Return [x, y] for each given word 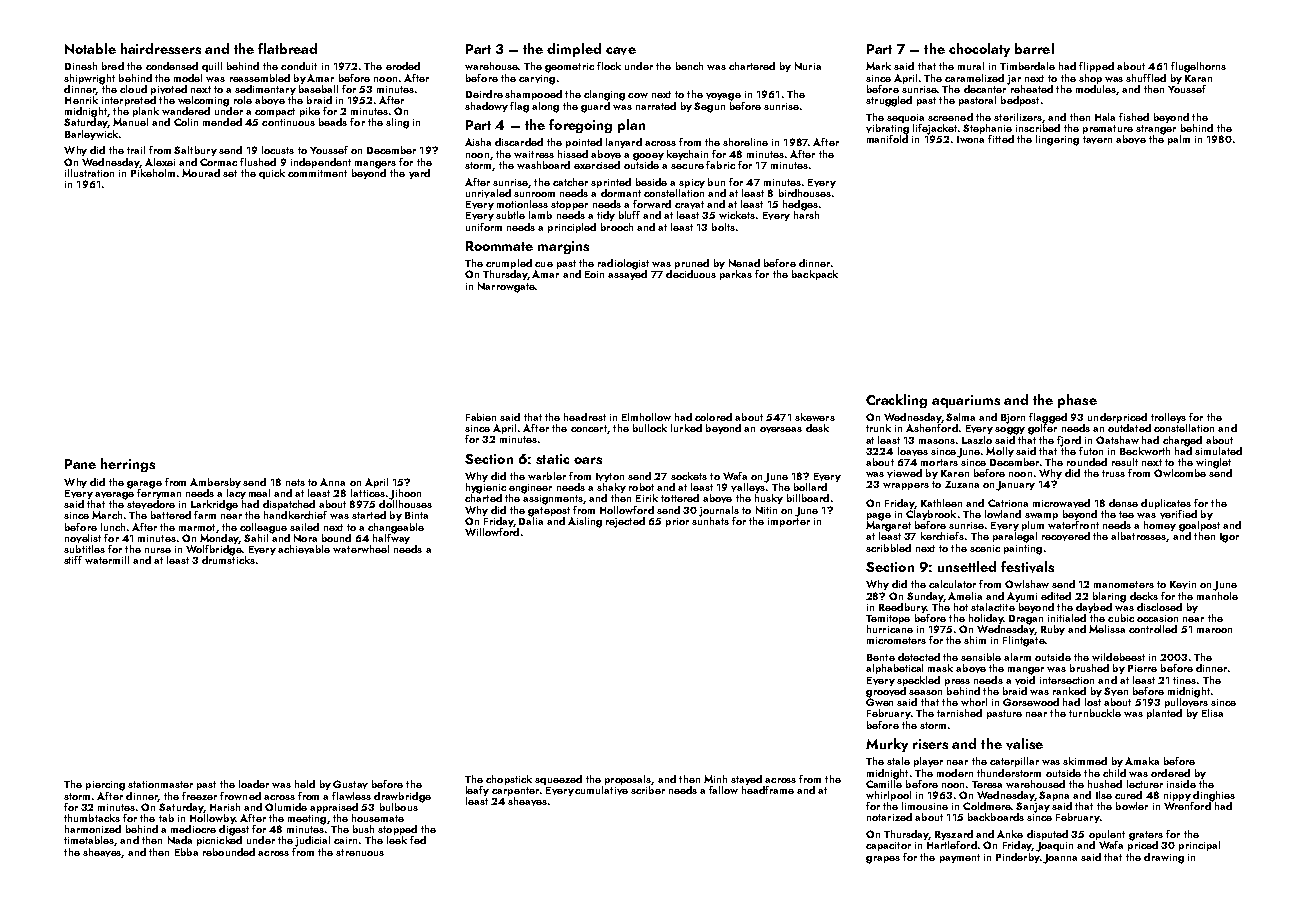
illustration [89, 173]
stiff [73, 560]
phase [1077, 401]
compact [275, 112]
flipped [1096, 67]
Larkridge [214, 505]
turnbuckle [1095, 713]
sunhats [710, 520]
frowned [240, 796]
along [545, 107]
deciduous [691, 274]
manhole [1217, 596]
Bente [881, 657]
